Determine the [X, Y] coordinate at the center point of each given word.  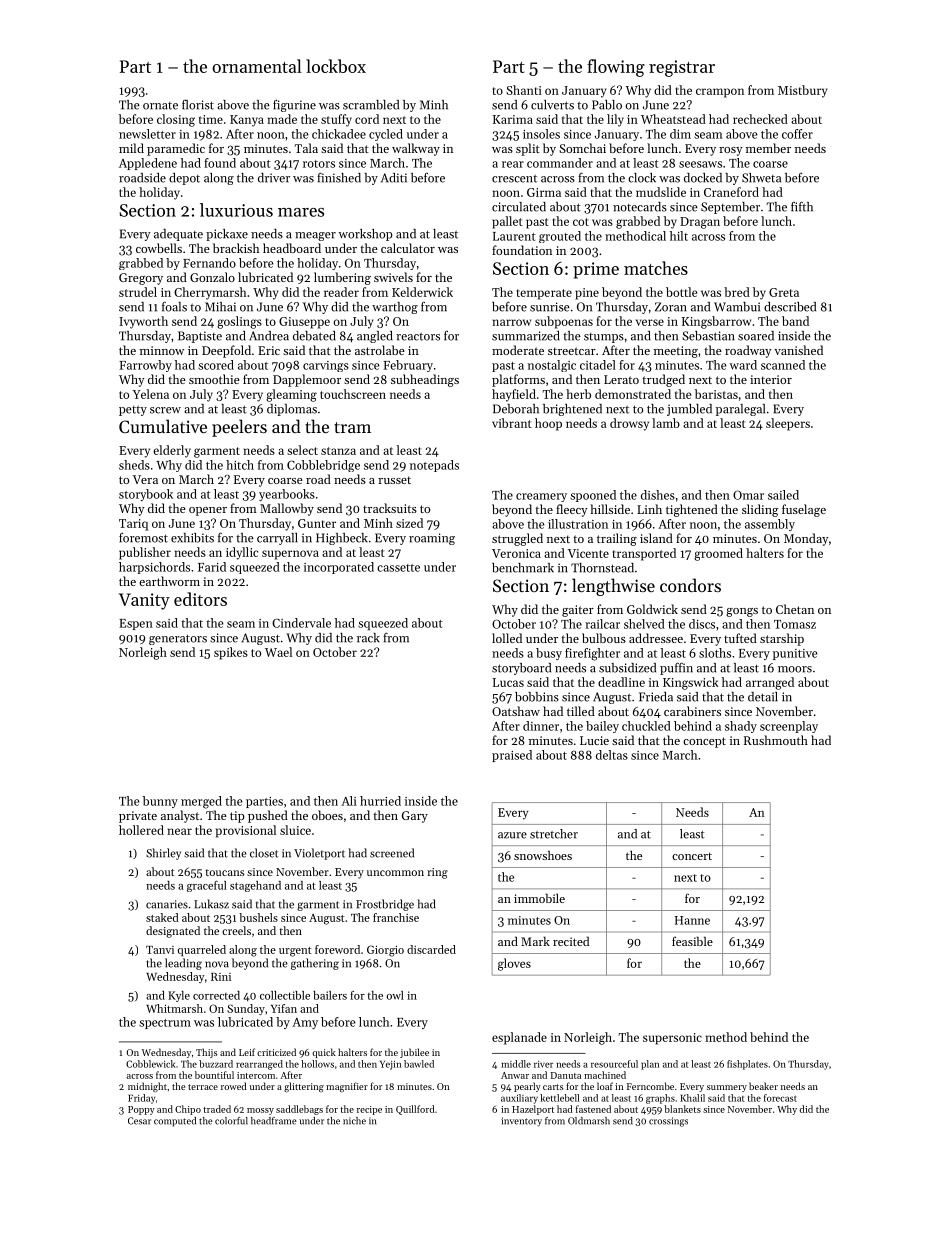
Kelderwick [422, 292]
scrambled [371, 105]
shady [741, 727]
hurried [380, 801]
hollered [141, 830]
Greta [784, 292]
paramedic [176, 149]
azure [512, 835]
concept [704, 742]
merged [201, 802]
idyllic [242, 553]
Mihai [220, 307]
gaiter [578, 611]
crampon [720, 93]
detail [763, 697]
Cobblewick [151, 1064]
